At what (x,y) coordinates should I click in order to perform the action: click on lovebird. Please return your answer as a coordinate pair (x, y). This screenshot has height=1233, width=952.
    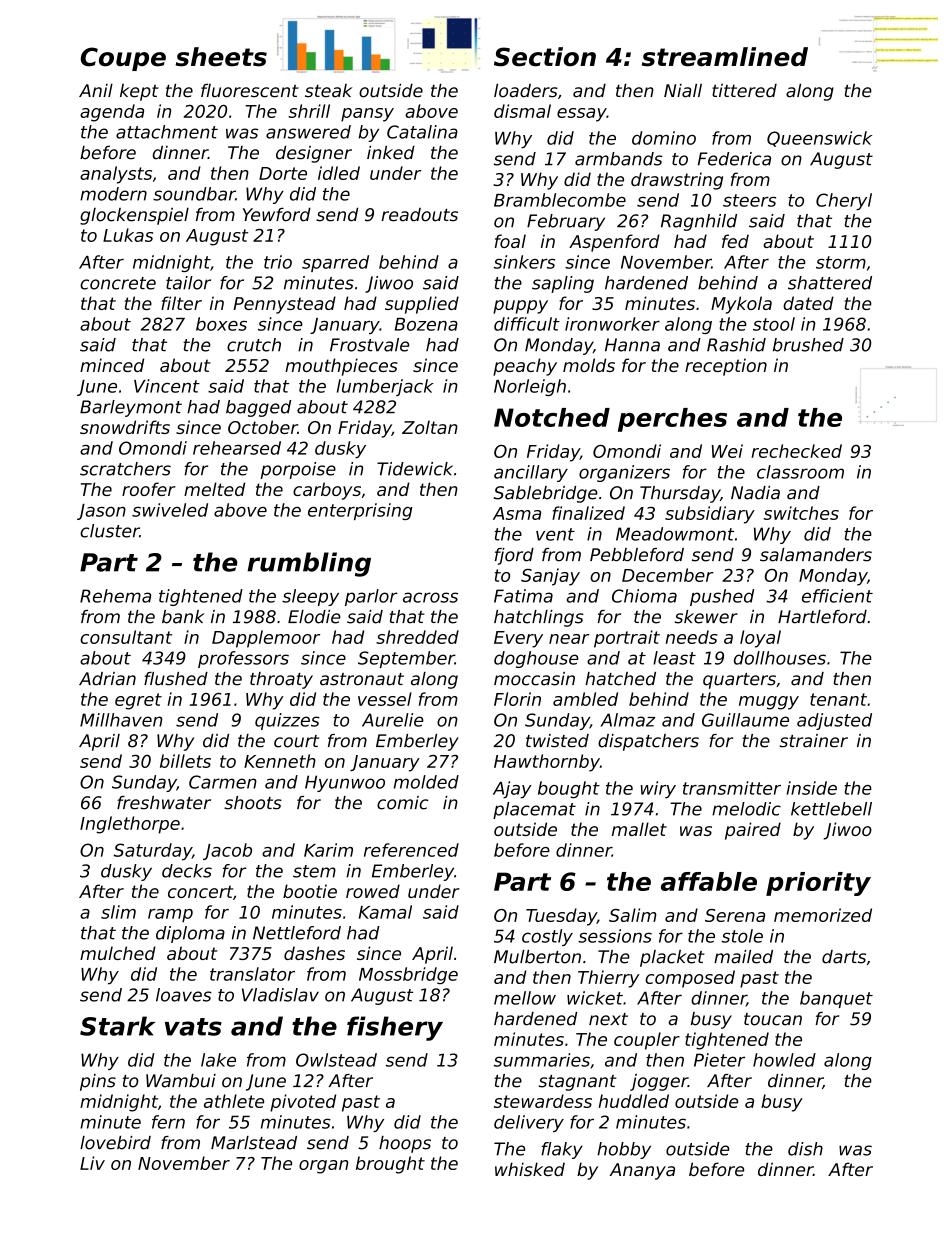
    Looking at the image, I should click on (115, 1143).
